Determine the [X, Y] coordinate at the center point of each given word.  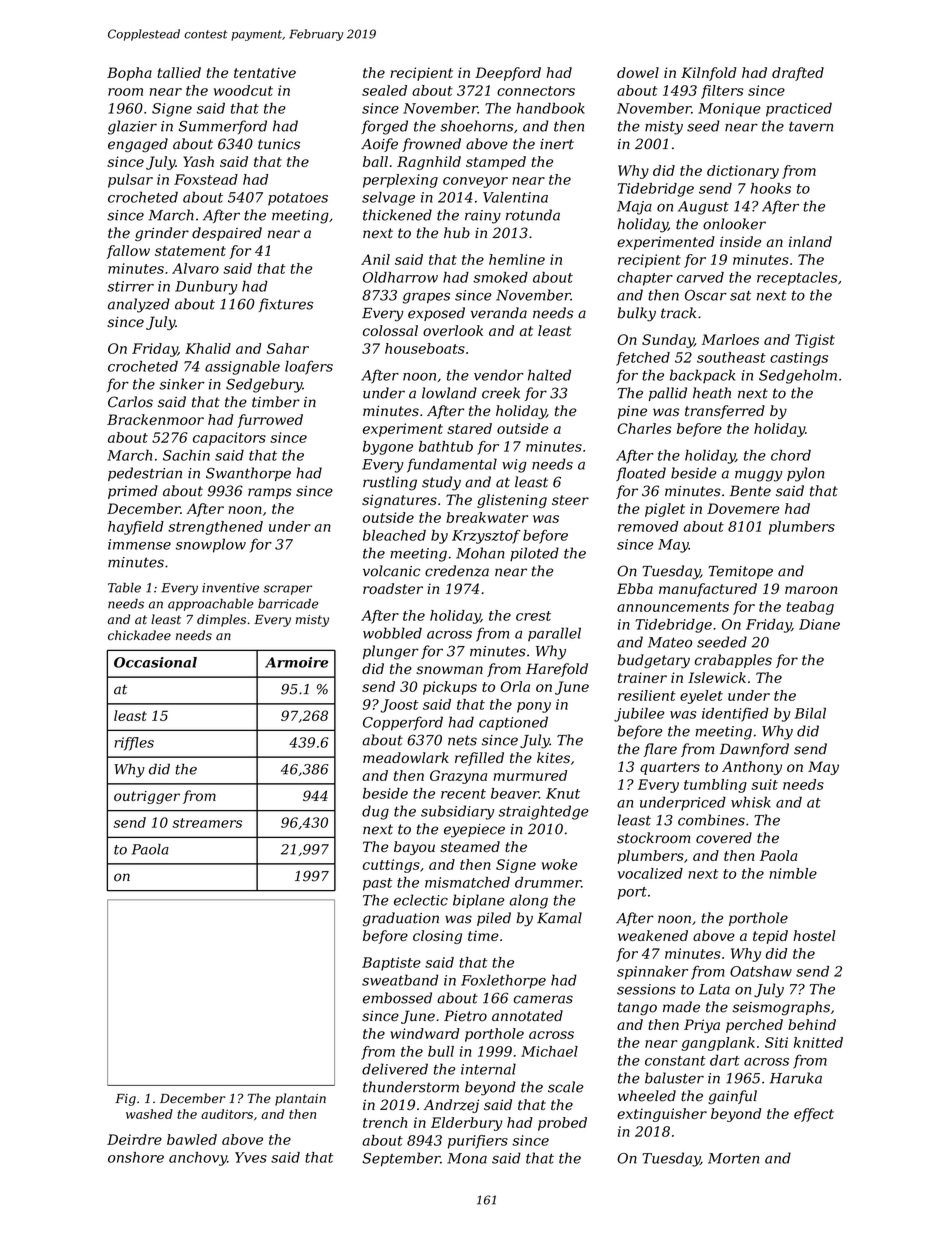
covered [724, 838]
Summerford [223, 127]
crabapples [733, 661]
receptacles [797, 279]
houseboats [425, 348]
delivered [395, 1069]
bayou [414, 848]
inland [810, 241]
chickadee [139, 635]
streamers [207, 823]
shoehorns [476, 126]
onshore [136, 1157]
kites [553, 758]
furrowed [270, 421]
